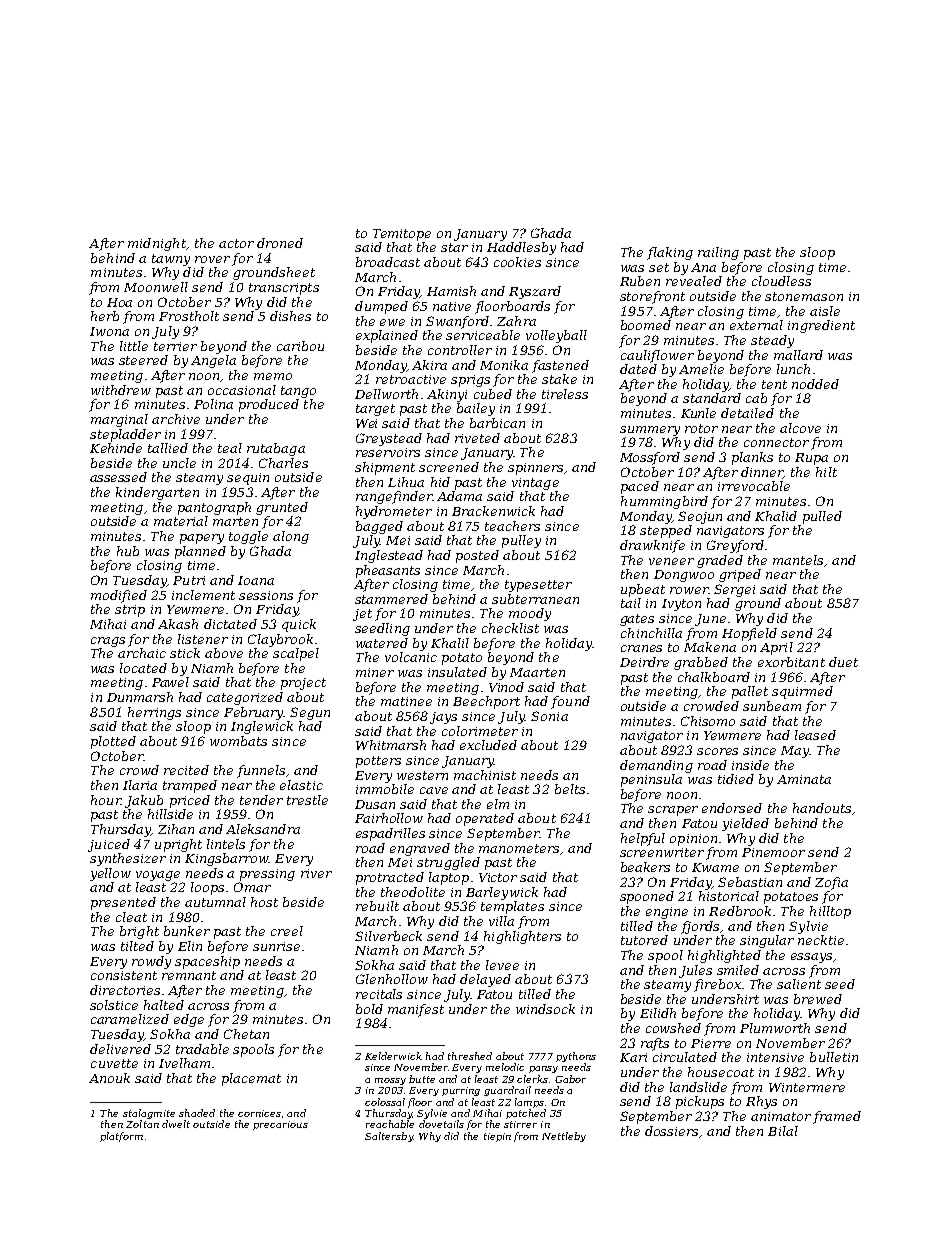 Image resolution: width=952 pixels, height=1233 pixels. Describe the element at coordinates (664, 502) in the document. I see `hummingbird` at that location.
